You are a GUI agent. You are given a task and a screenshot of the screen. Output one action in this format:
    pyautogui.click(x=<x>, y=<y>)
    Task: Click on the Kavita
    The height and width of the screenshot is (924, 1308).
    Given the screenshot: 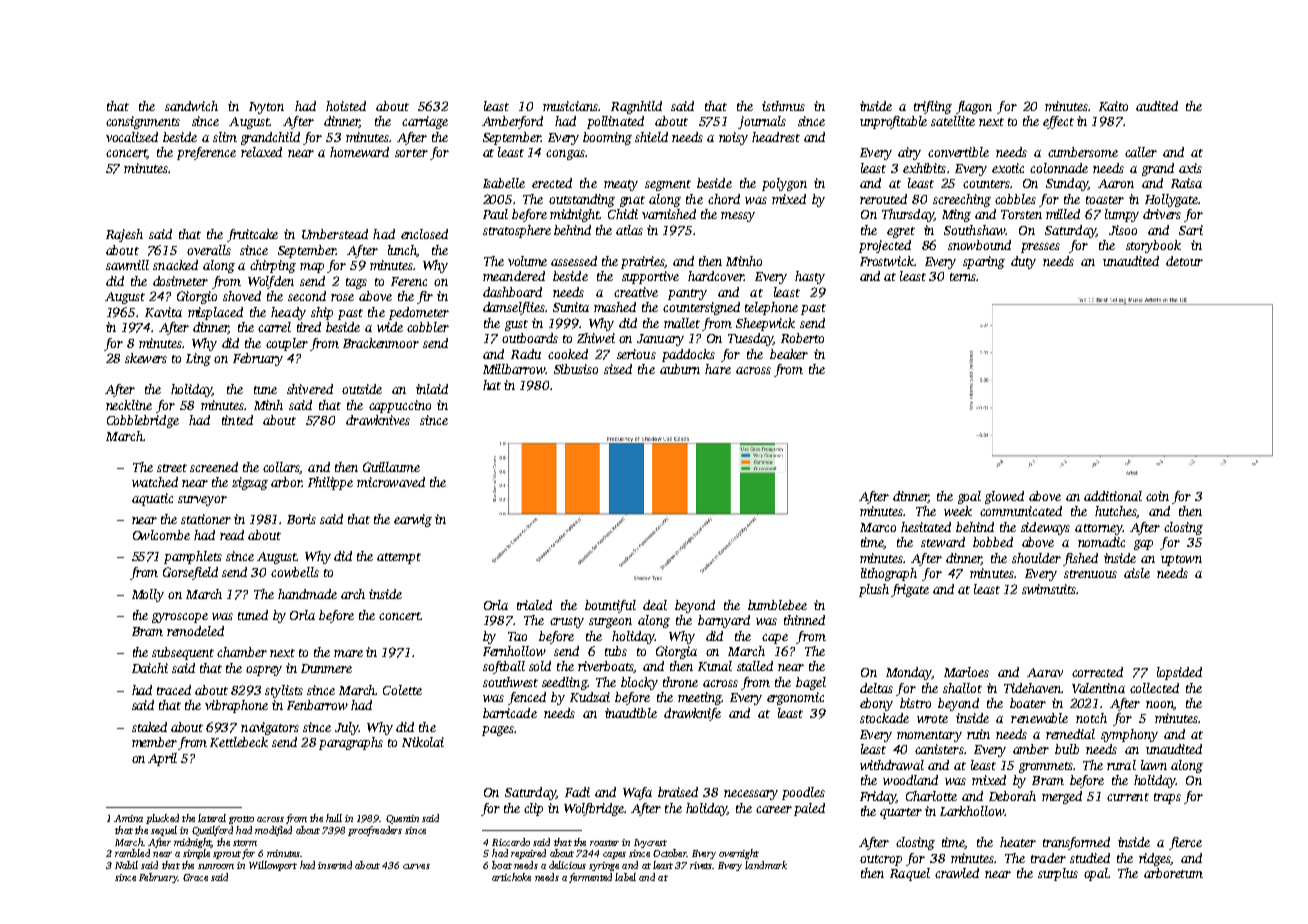 What is the action you would take?
    pyautogui.click(x=163, y=312)
